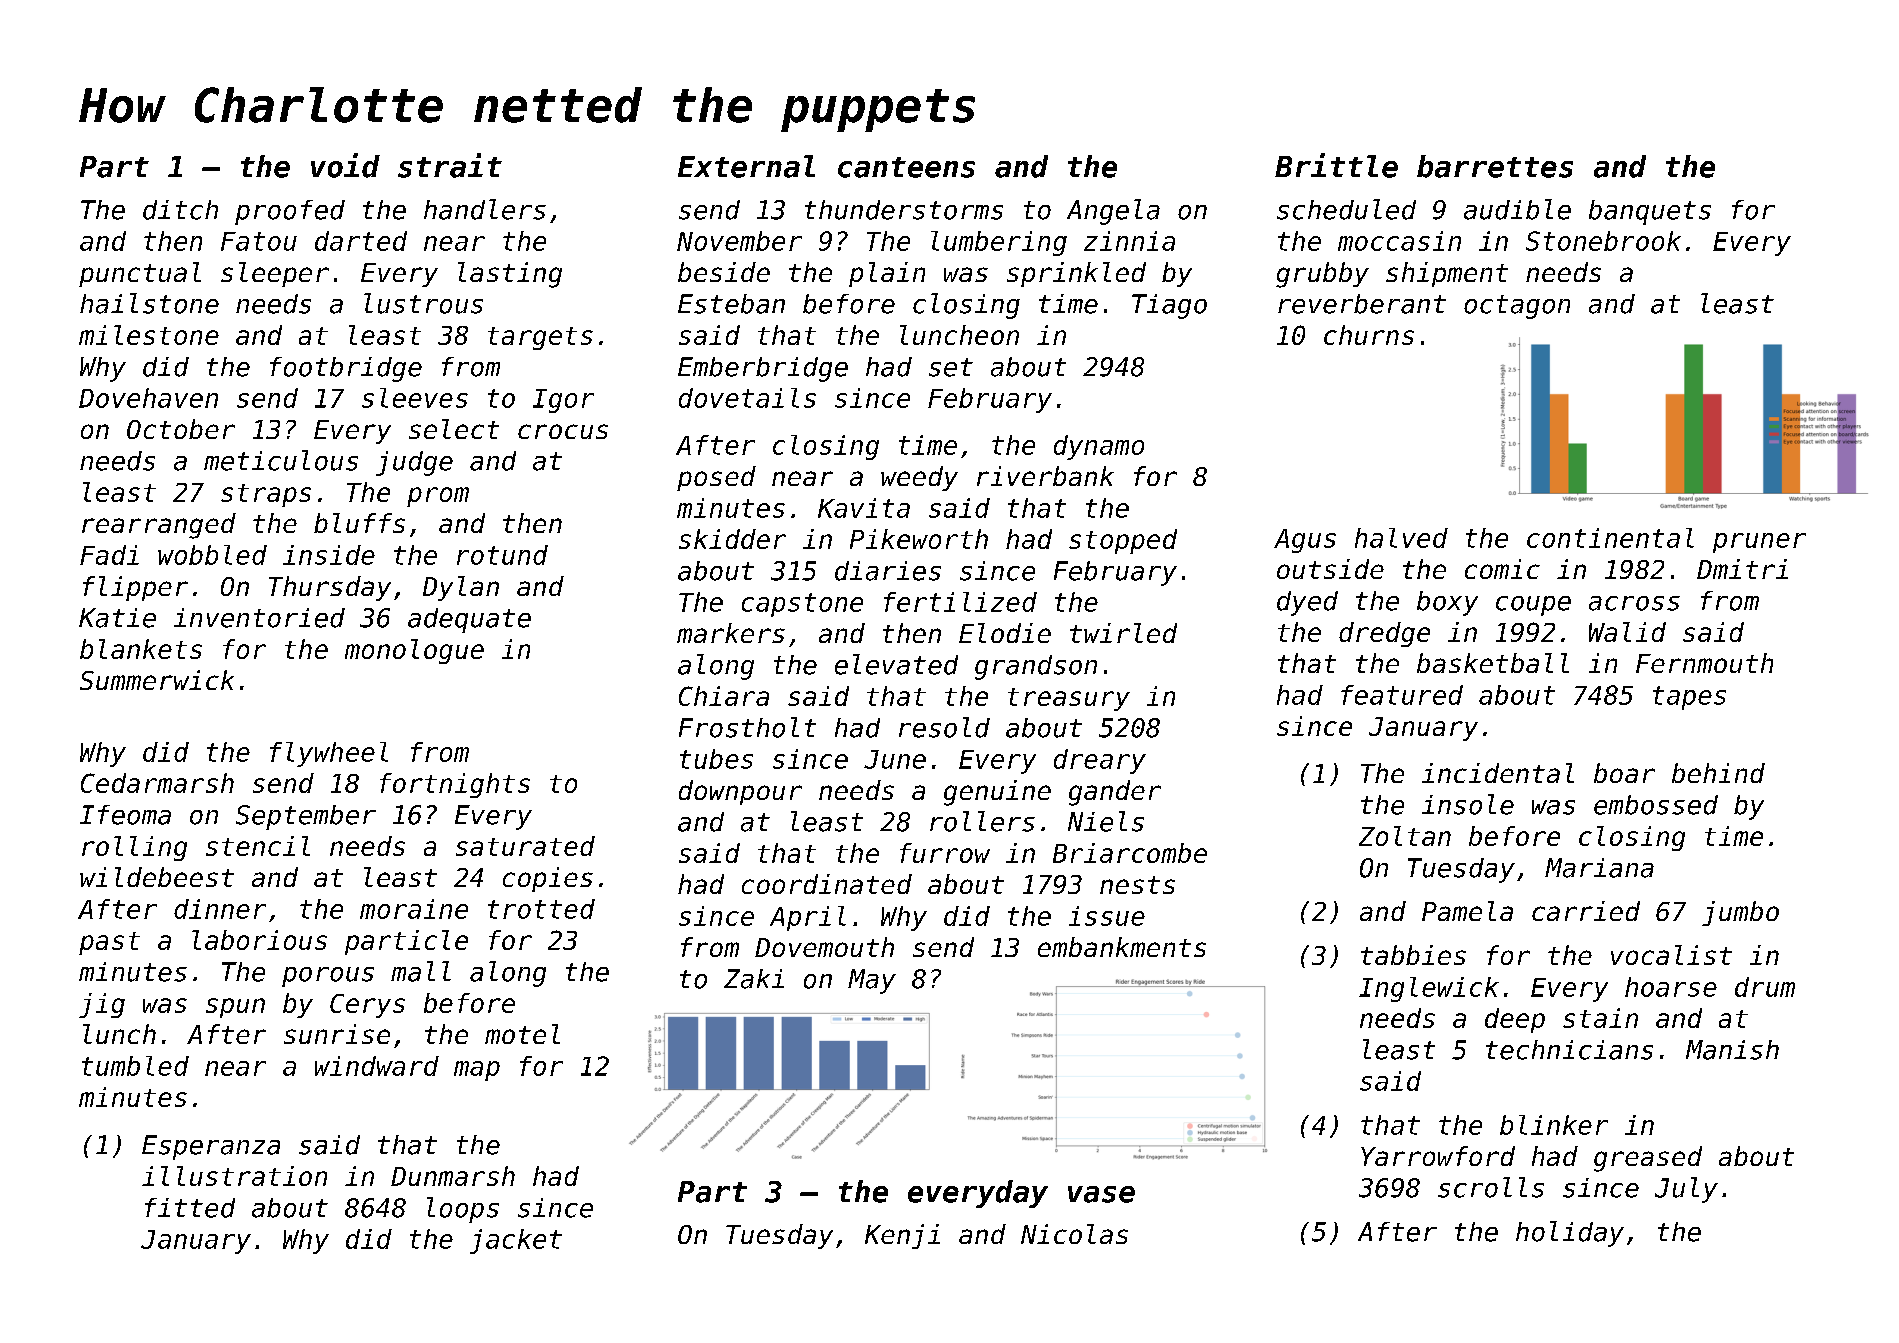  I want to click on holiday, so click(1570, 1234).
